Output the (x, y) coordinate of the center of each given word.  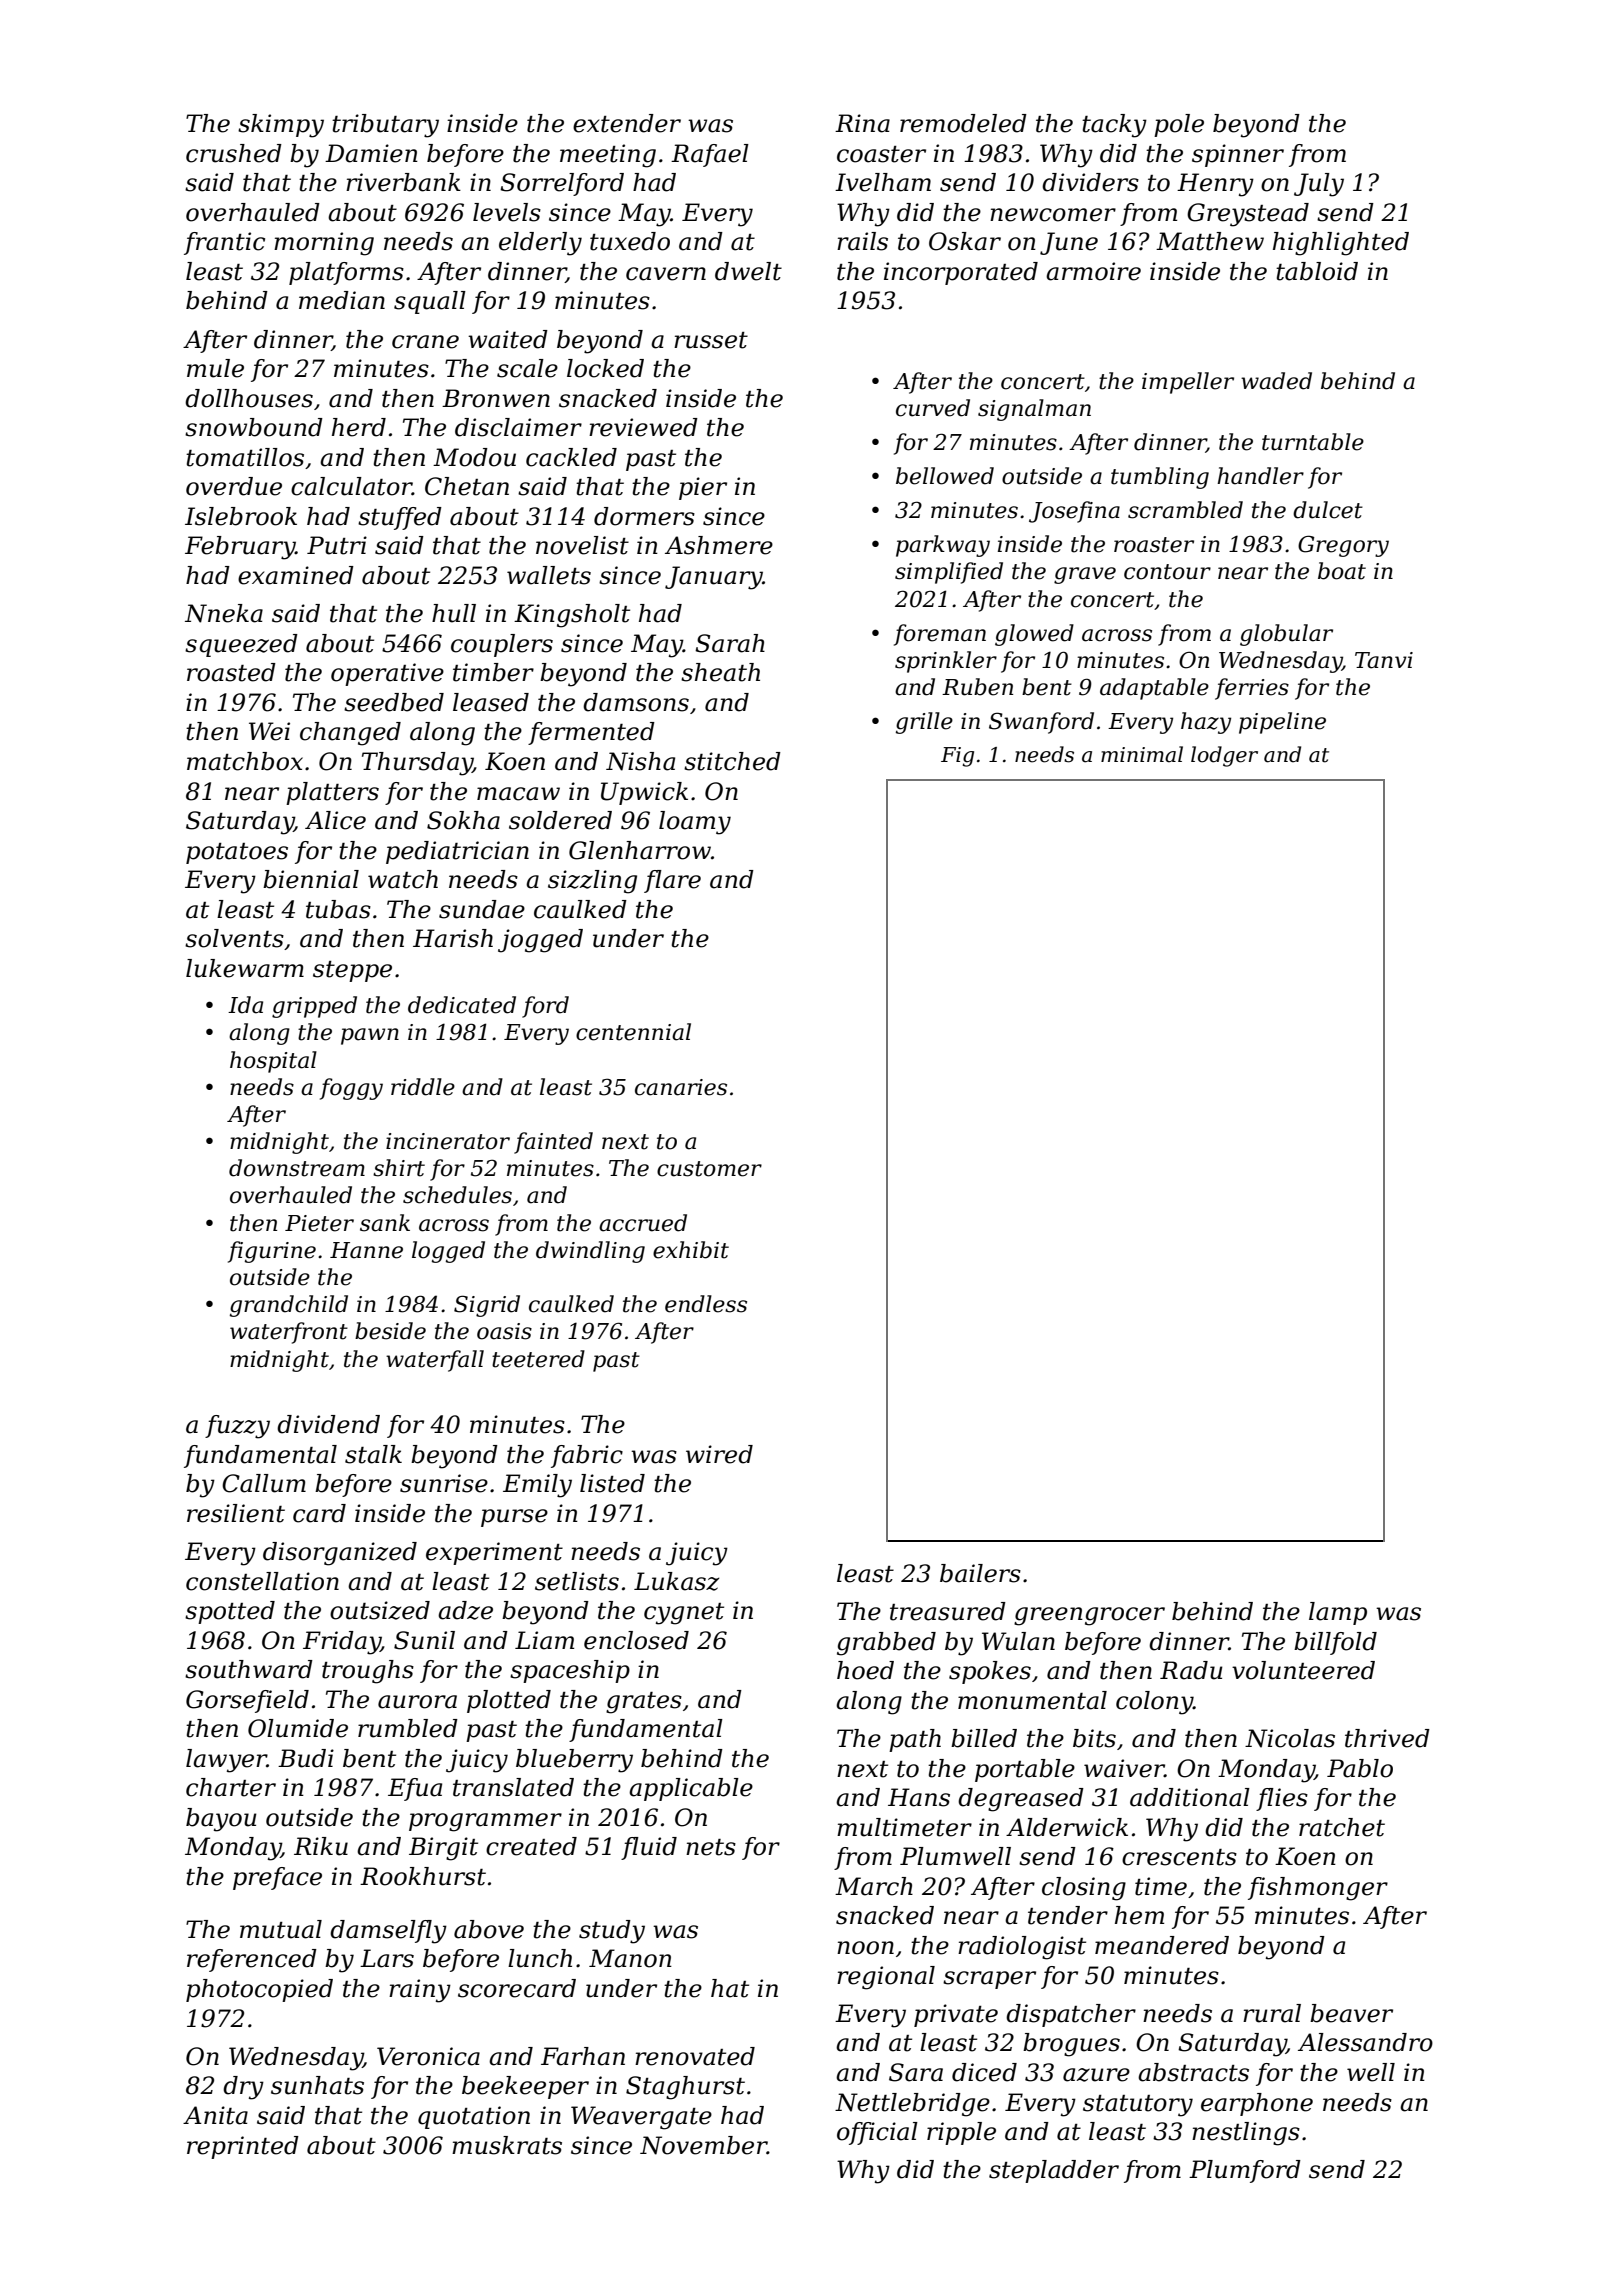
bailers (980, 1573)
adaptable (1154, 689)
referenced (252, 1960)
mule (215, 368)
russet (711, 340)
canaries (681, 1087)
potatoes (237, 853)
